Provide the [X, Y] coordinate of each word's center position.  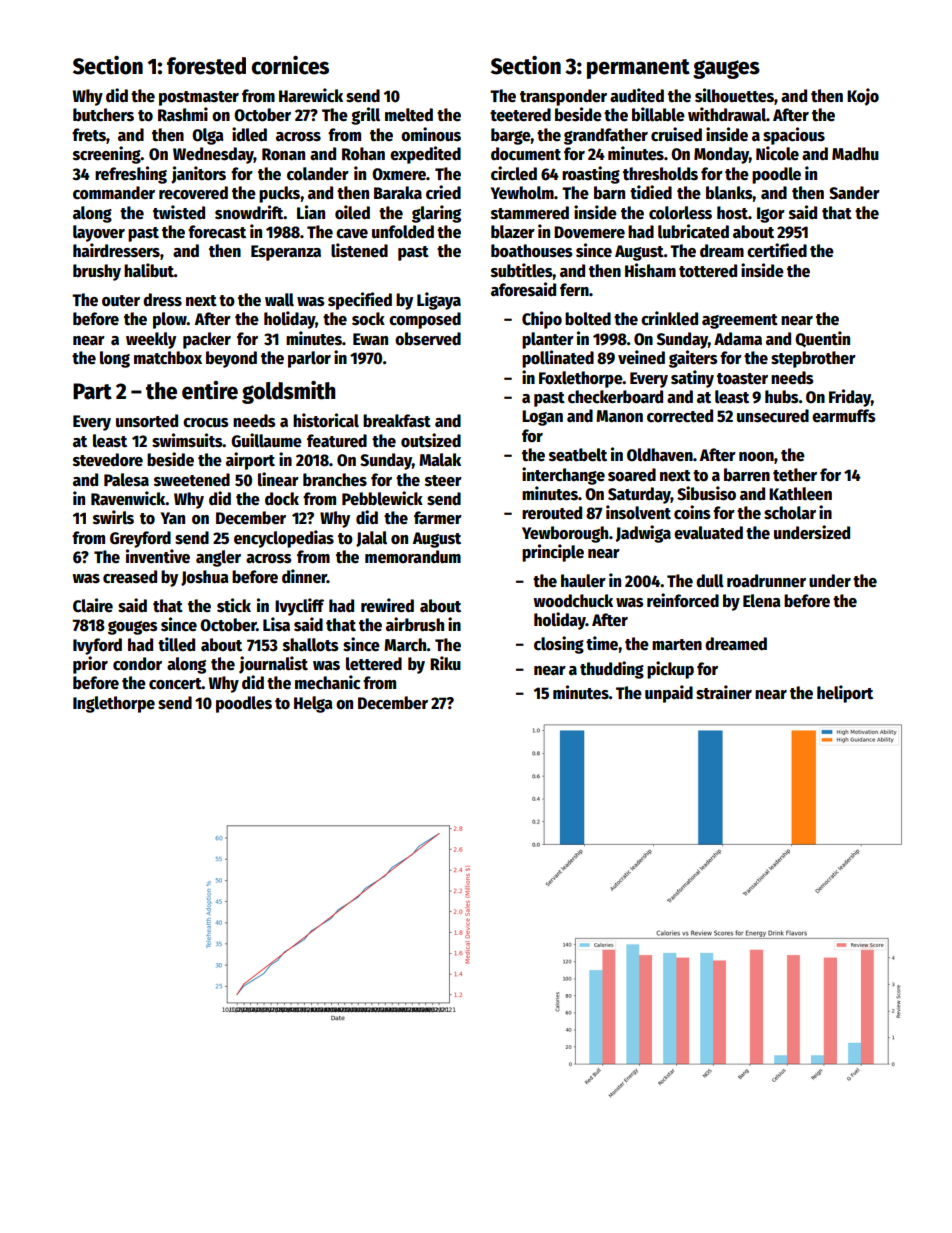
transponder [563, 97]
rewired [387, 605]
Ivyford [97, 646]
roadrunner [766, 581]
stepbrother [813, 359]
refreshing [131, 175]
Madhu [855, 153]
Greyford [140, 539]
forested [206, 66]
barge [511, 136]
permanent [638, 69]
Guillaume [266, 440]
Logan [542, 418]
